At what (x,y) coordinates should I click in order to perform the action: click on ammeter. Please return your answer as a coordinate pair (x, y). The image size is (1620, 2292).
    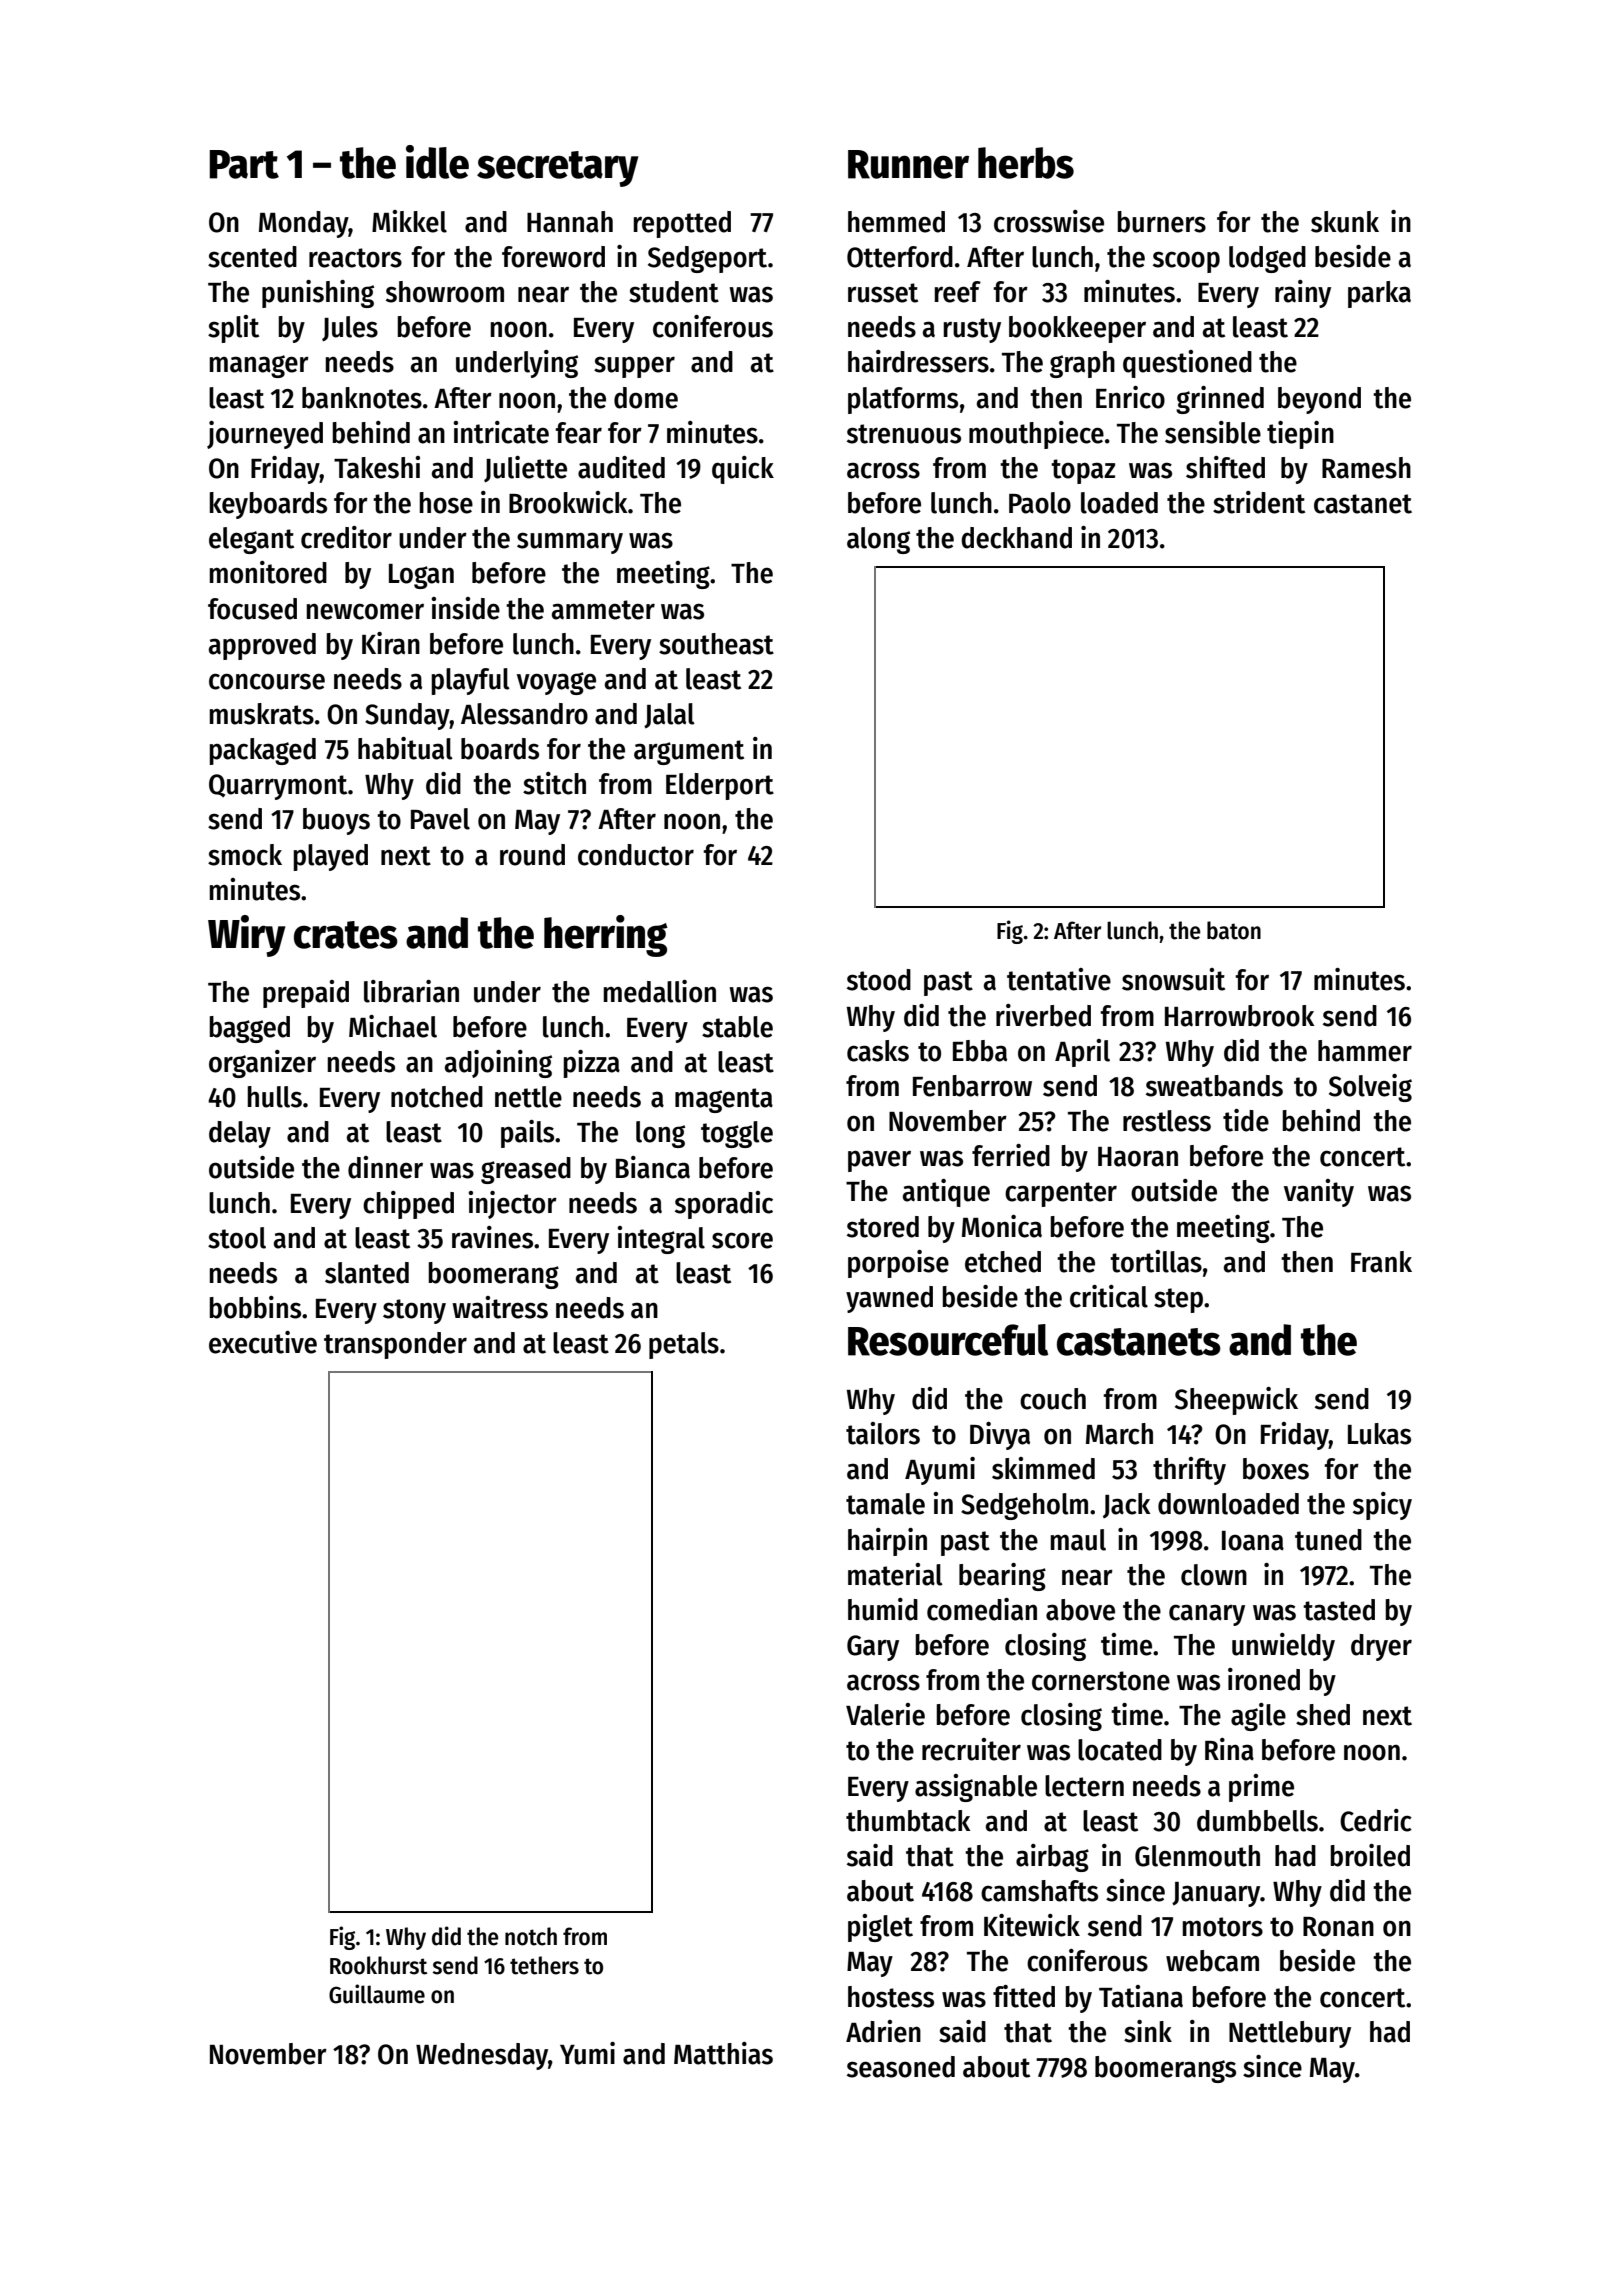
    Looking at the image, I should click on (603, 610).
